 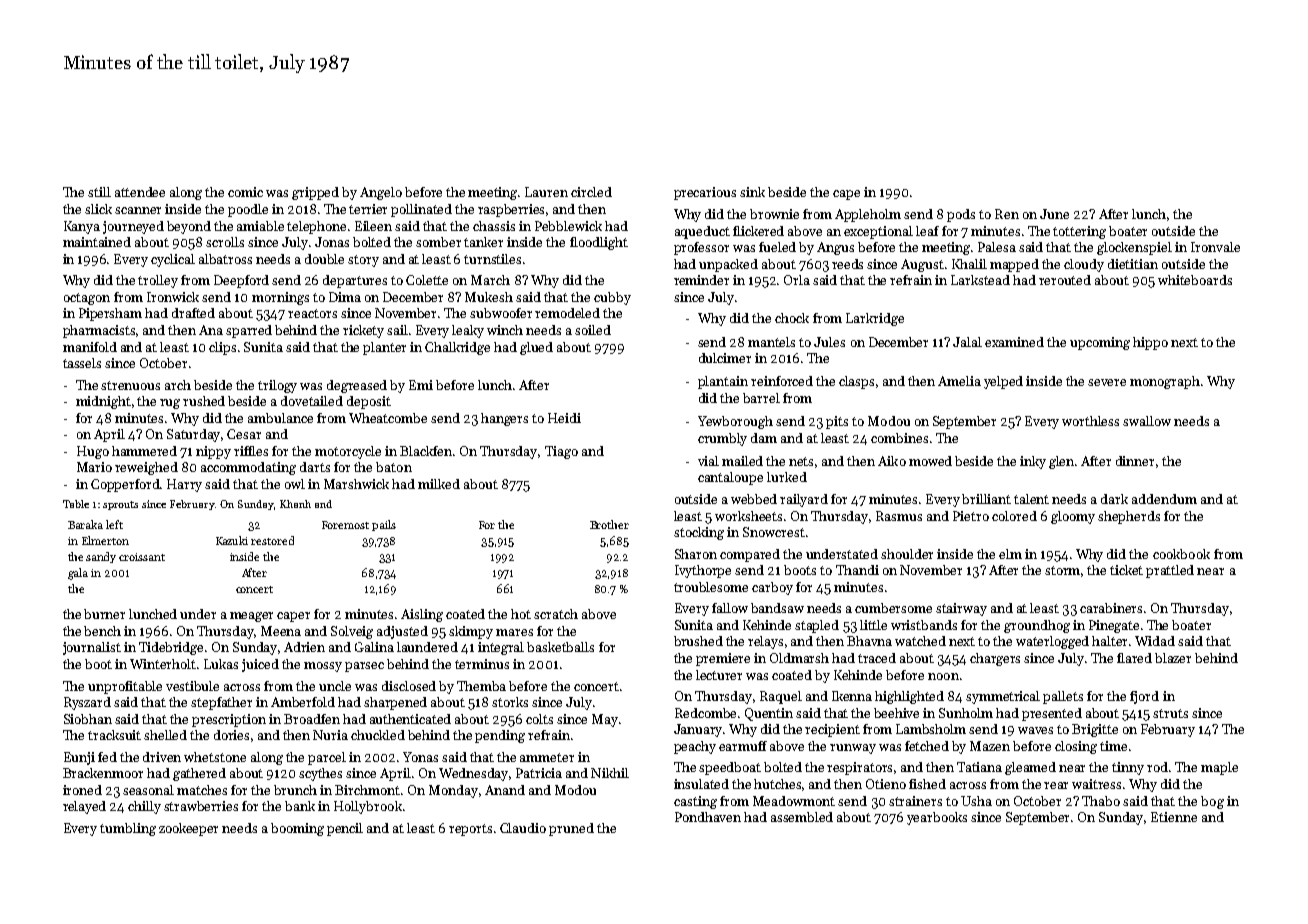 I want to click on examined, so click(x=1014, y=342).
